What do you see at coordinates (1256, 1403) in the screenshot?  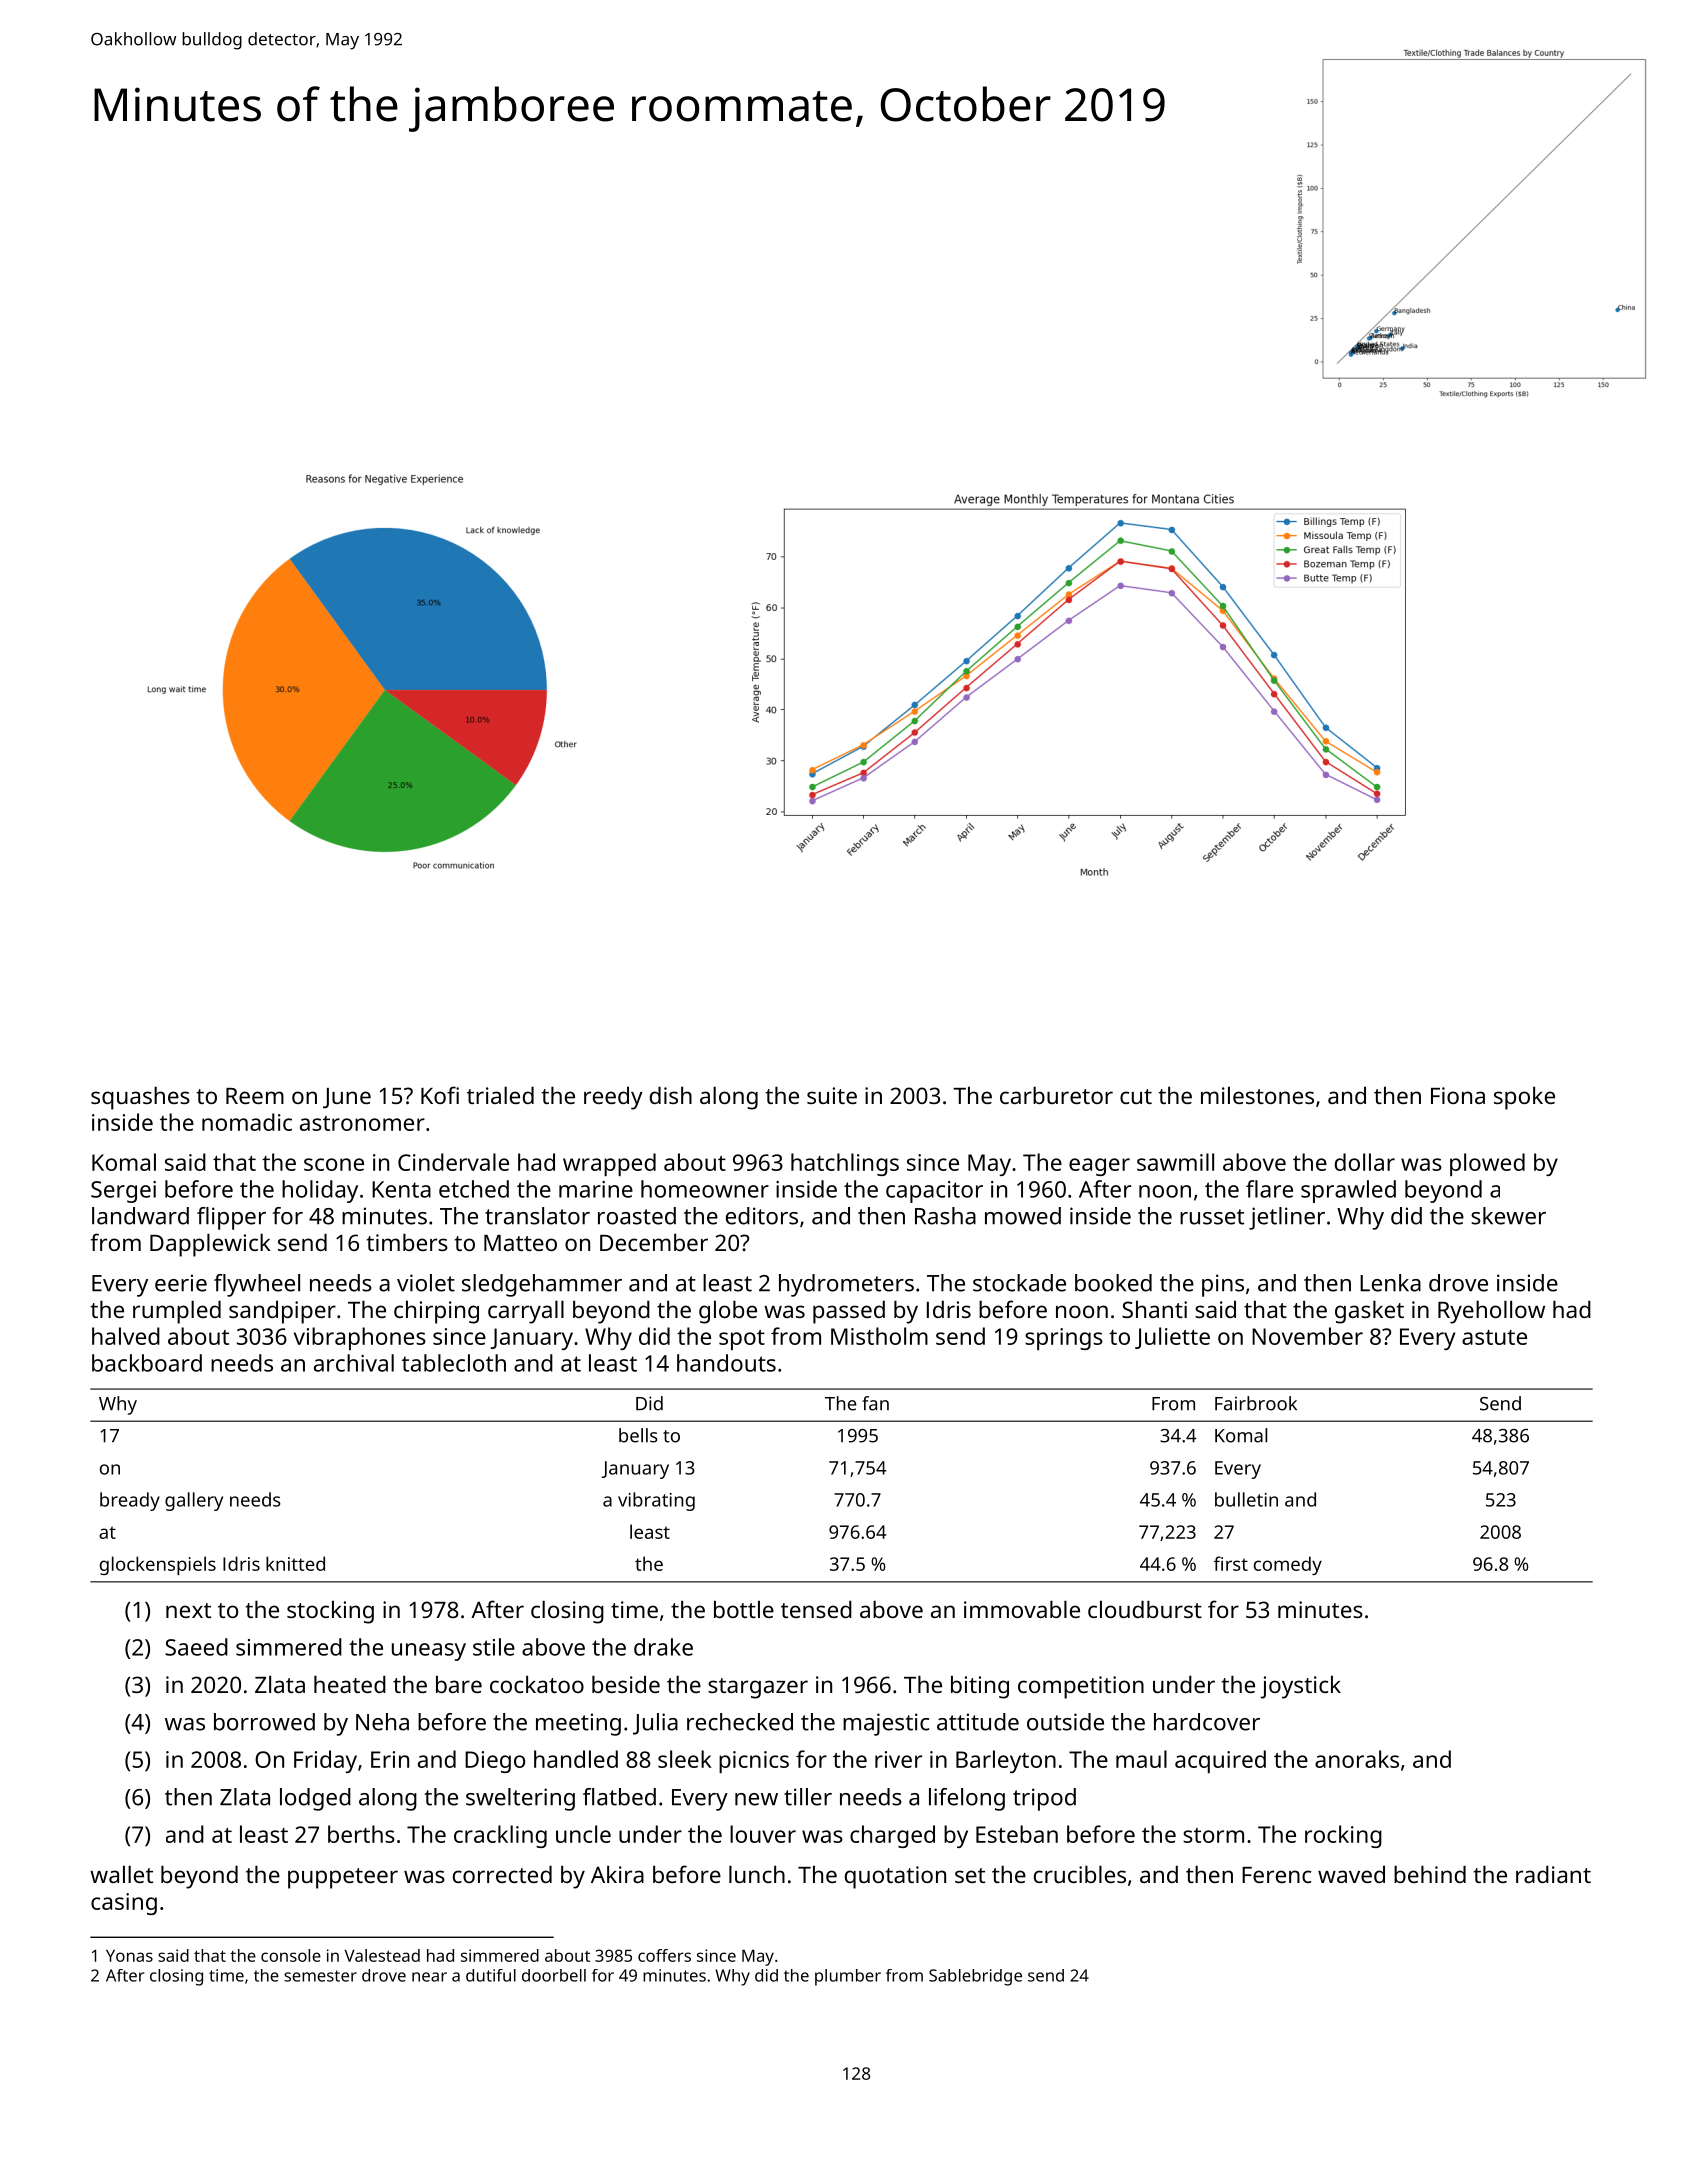 I see `Fairbrook` at bounding box center [1256, 1403].
